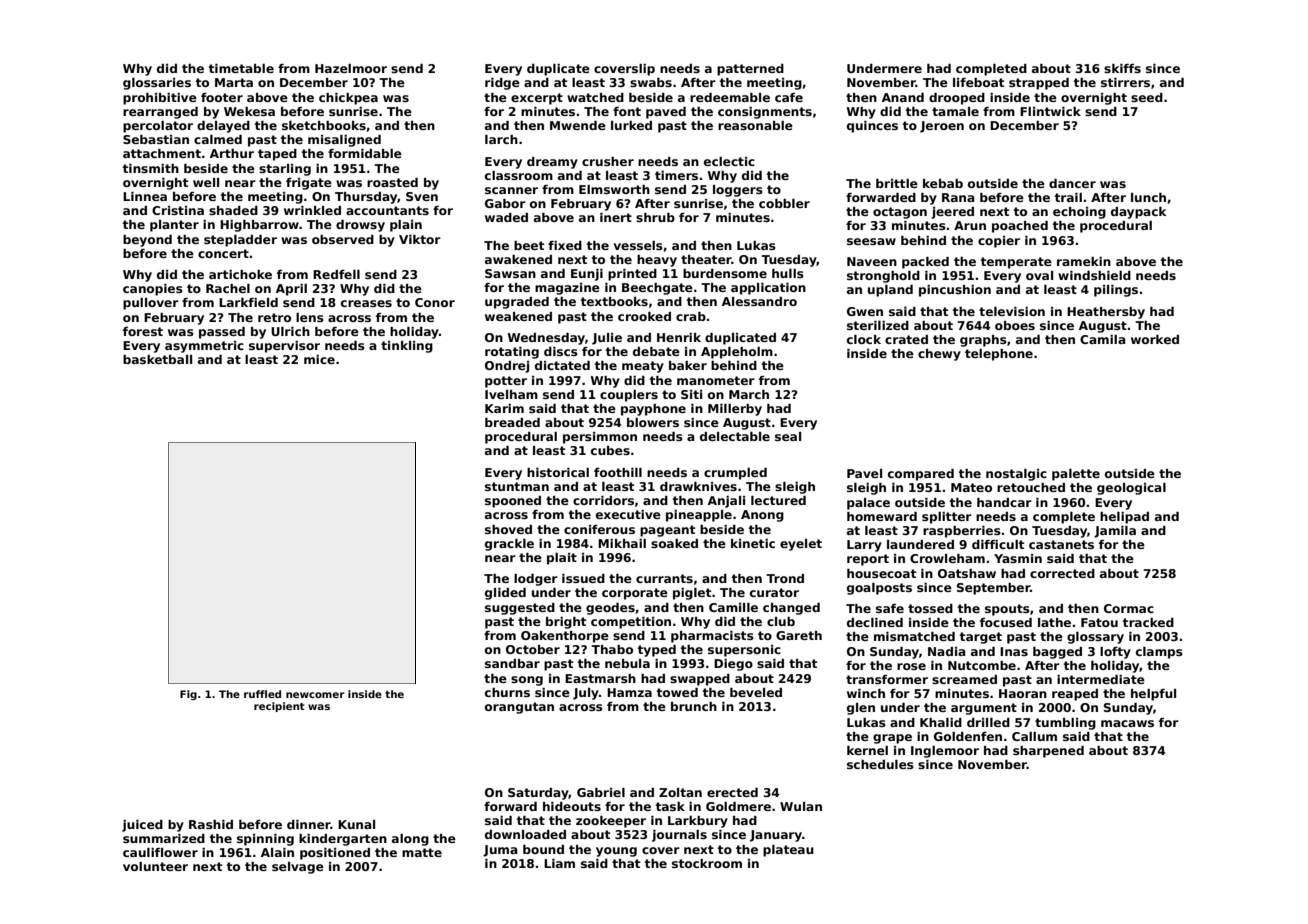 This screenshot has width=1308, height=924. Describe the element at coordinates (509, 545) in the screenshot. I see `grackle` at that location.
